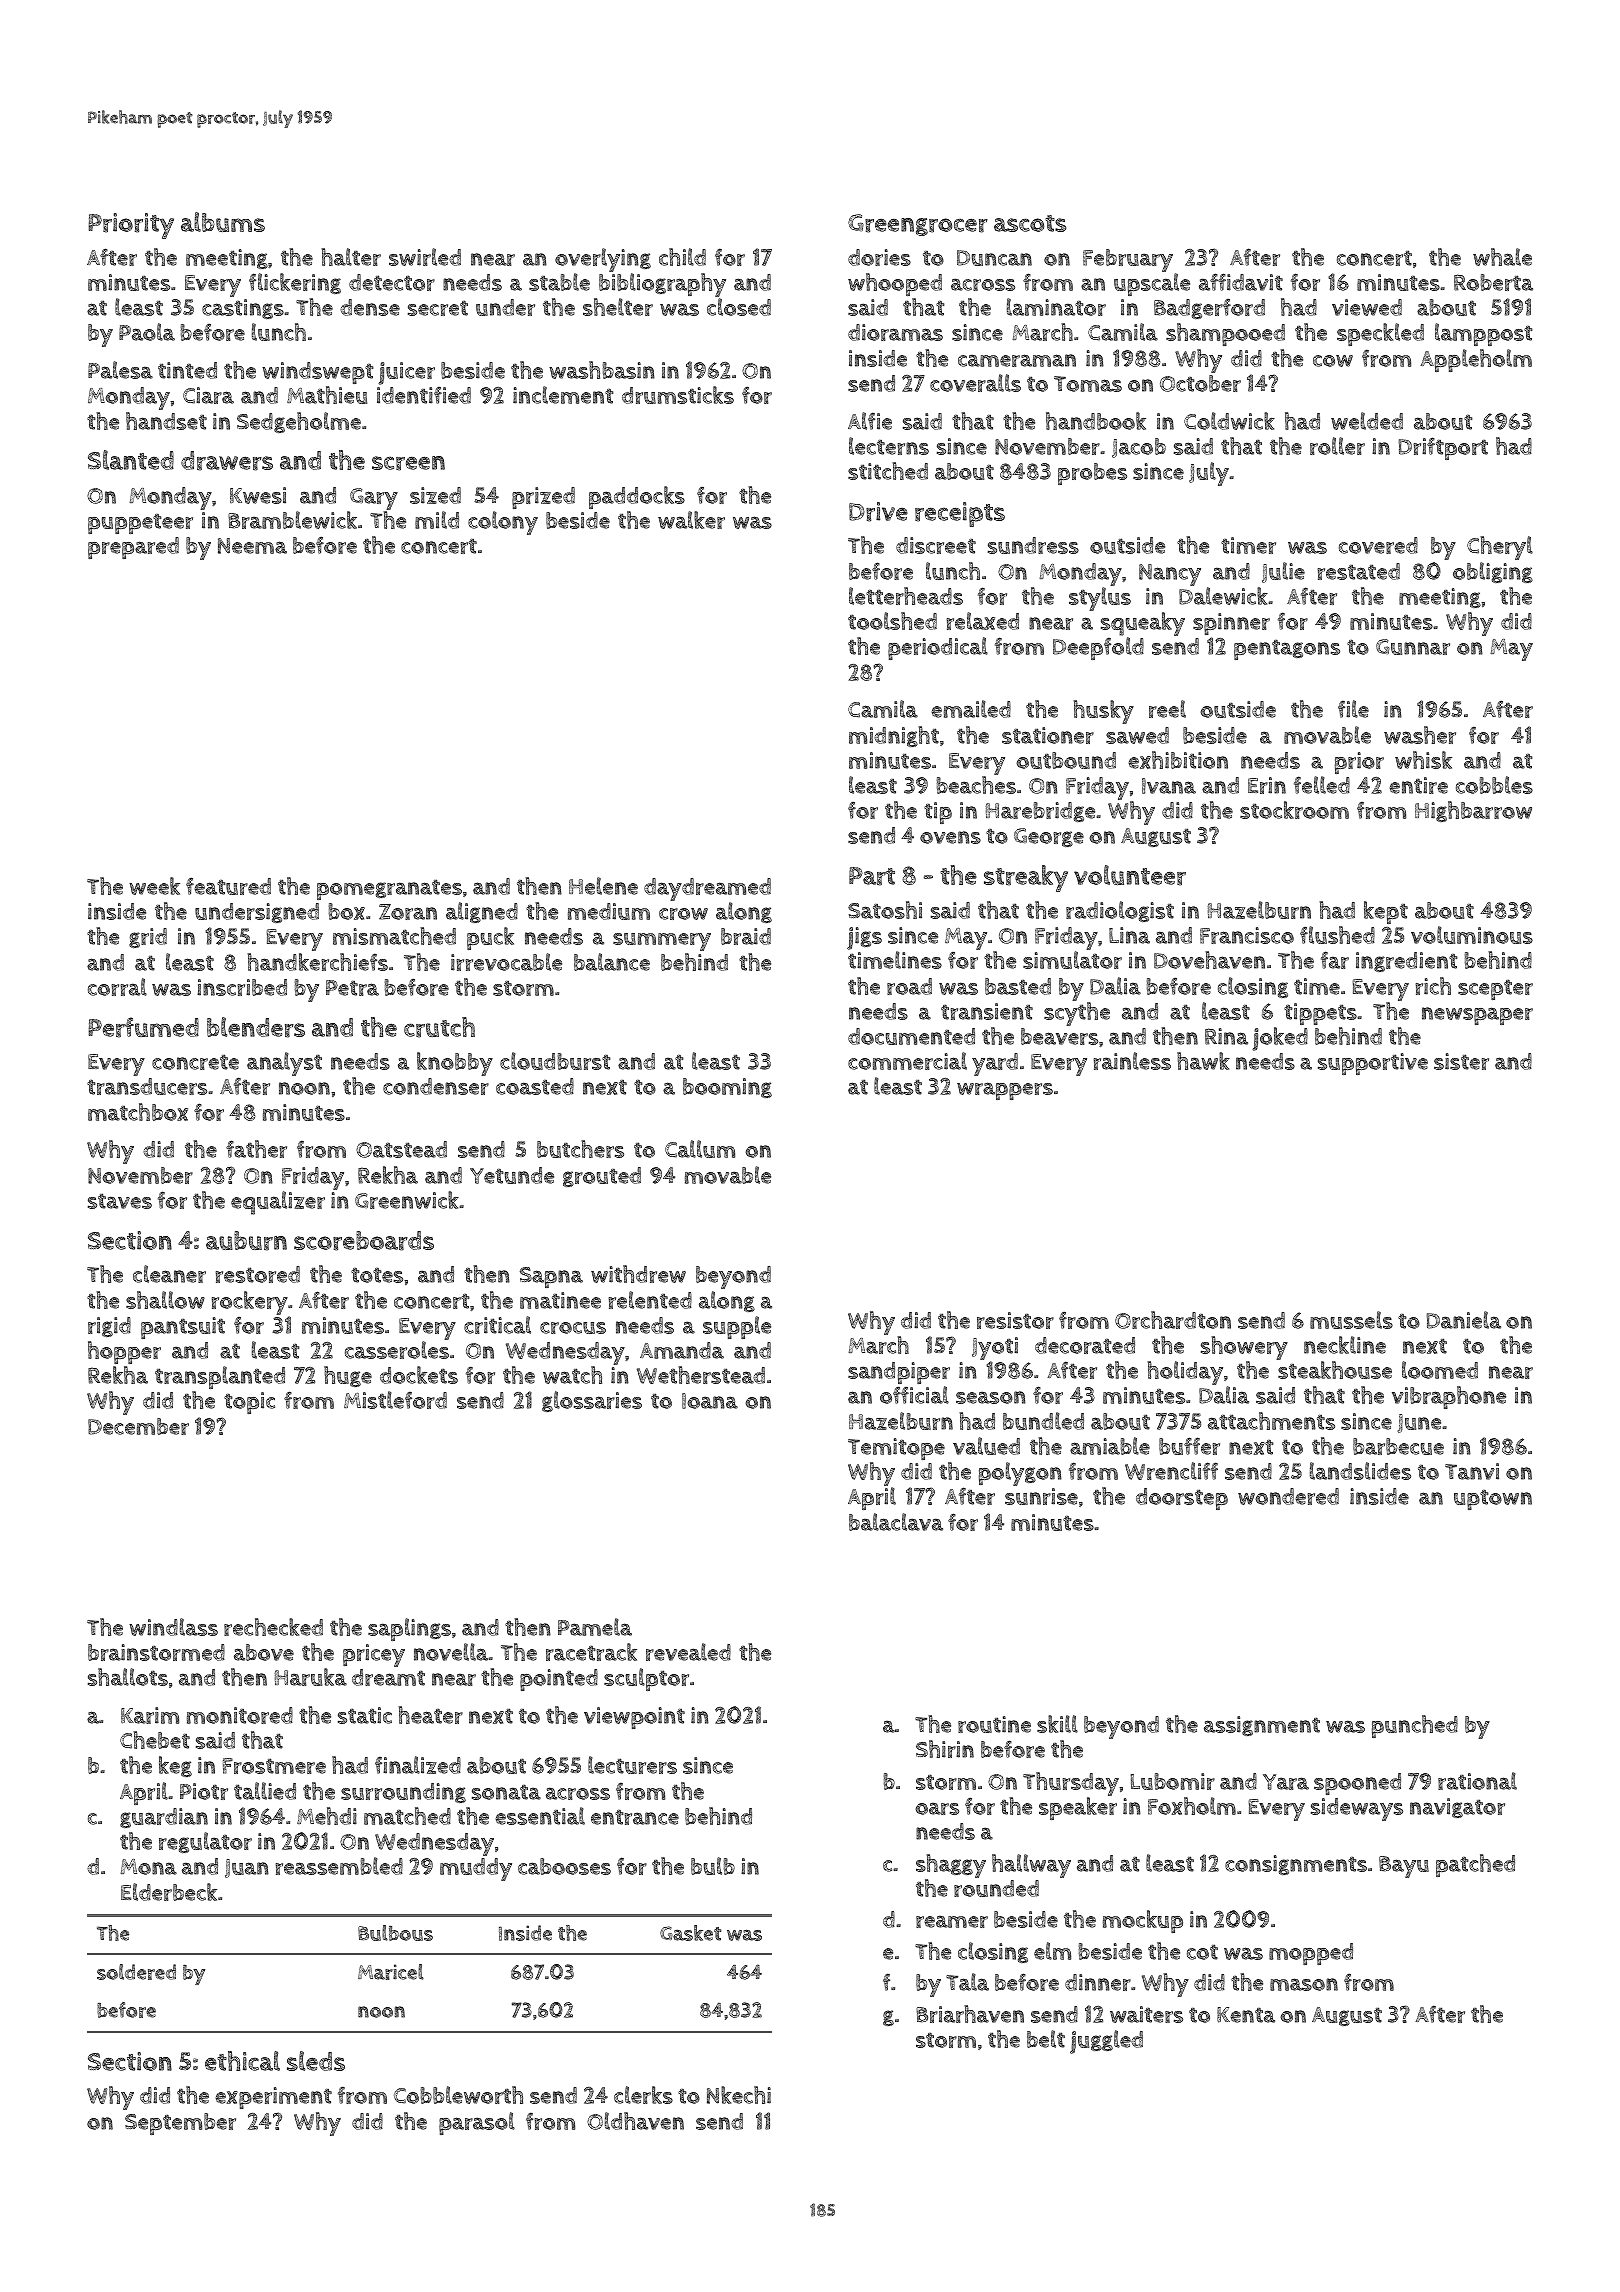  I want to click on covered, so click(1378, 545).
